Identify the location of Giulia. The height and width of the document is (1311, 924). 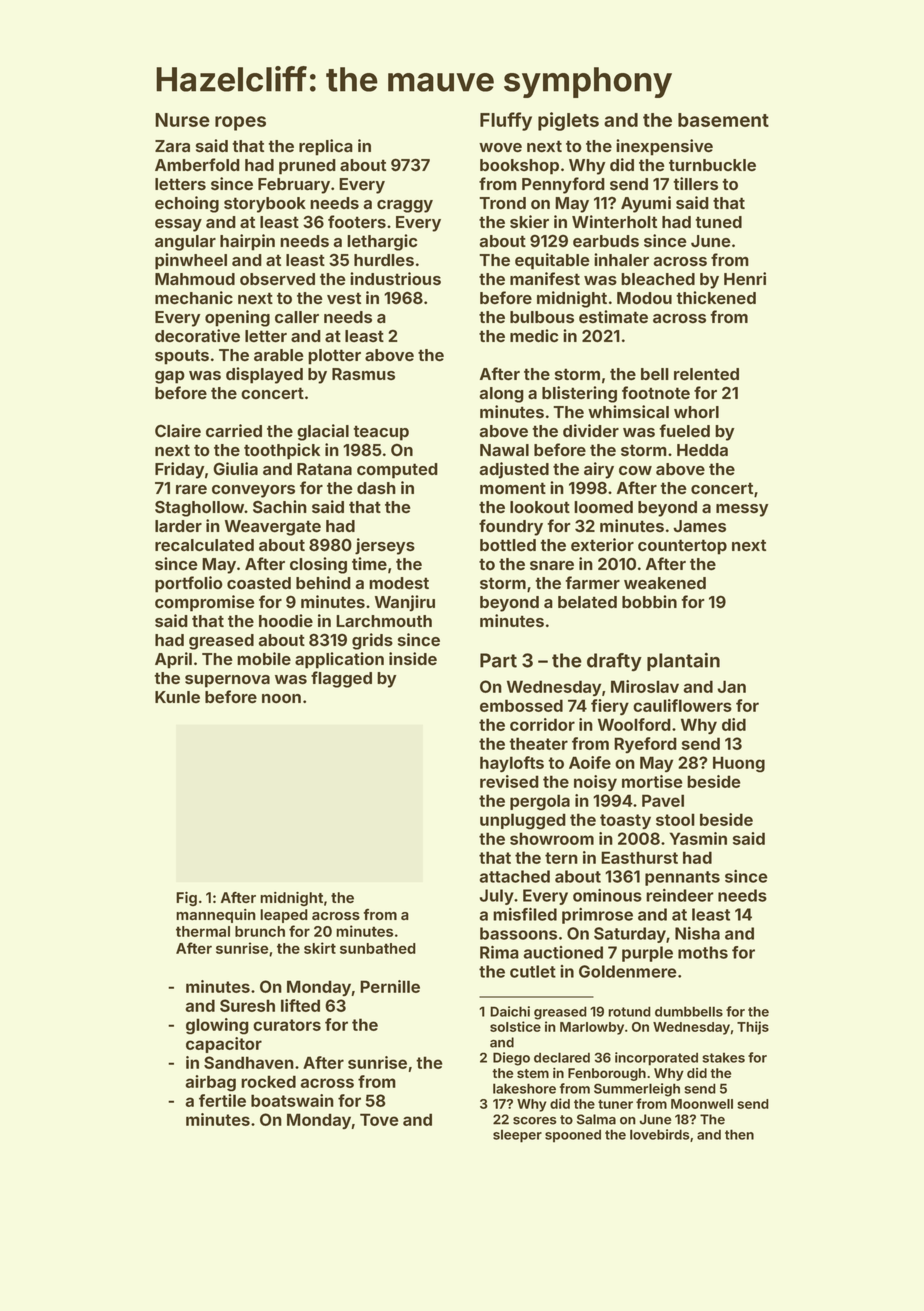
(235, 469).
